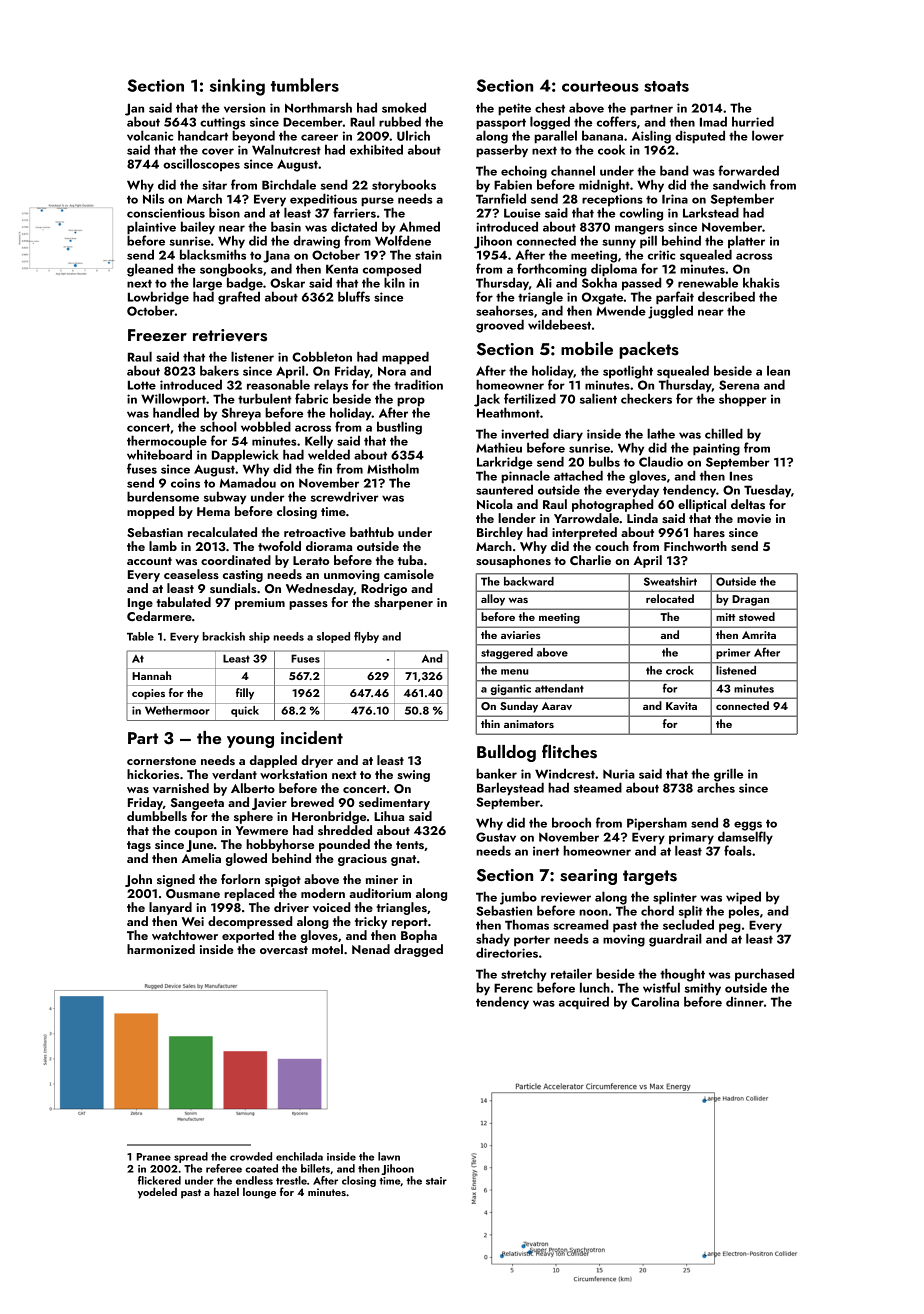  I want to click on swing, so click(414, 776).
